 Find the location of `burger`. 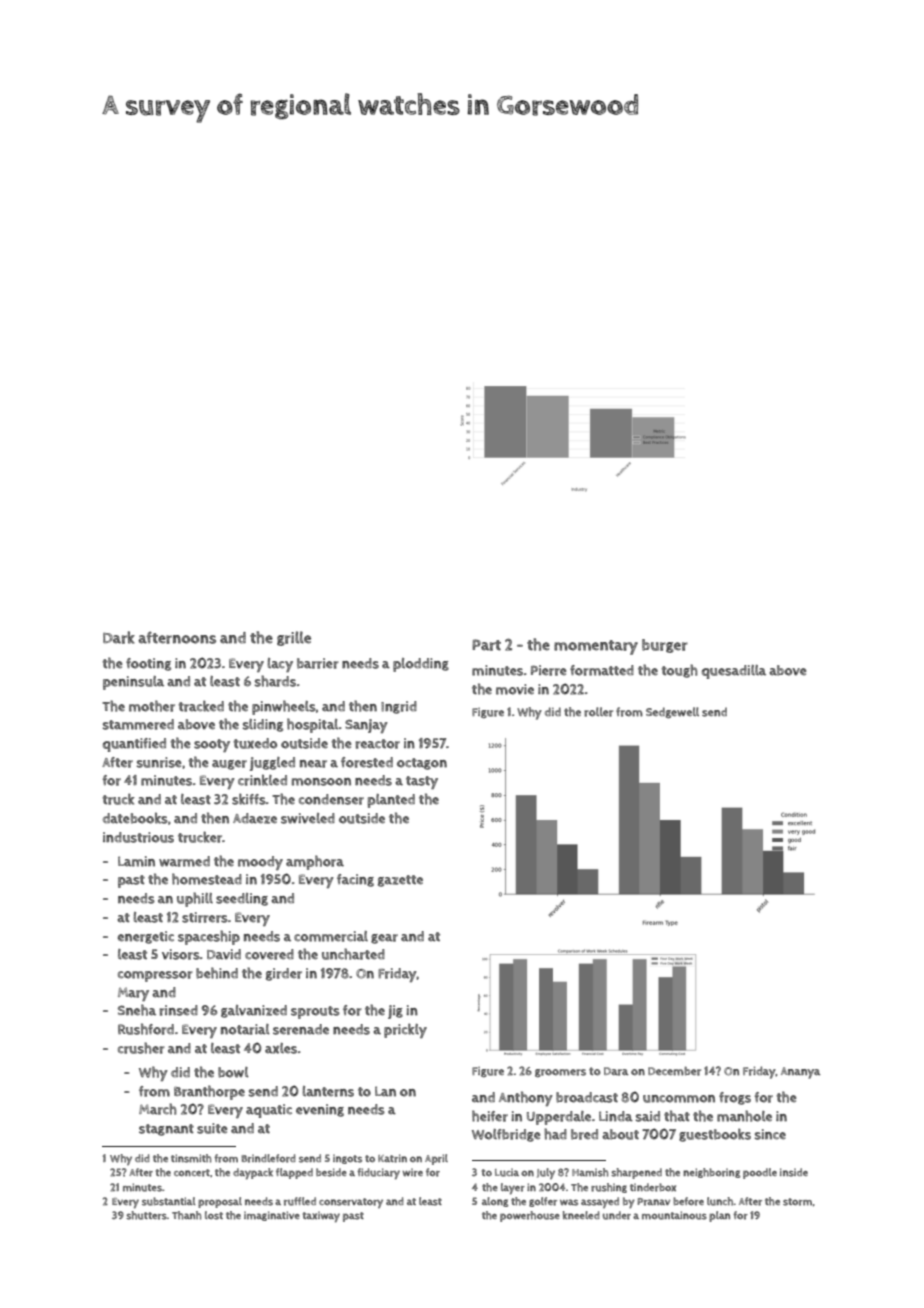

burger is located at coordinates (665, 646).
